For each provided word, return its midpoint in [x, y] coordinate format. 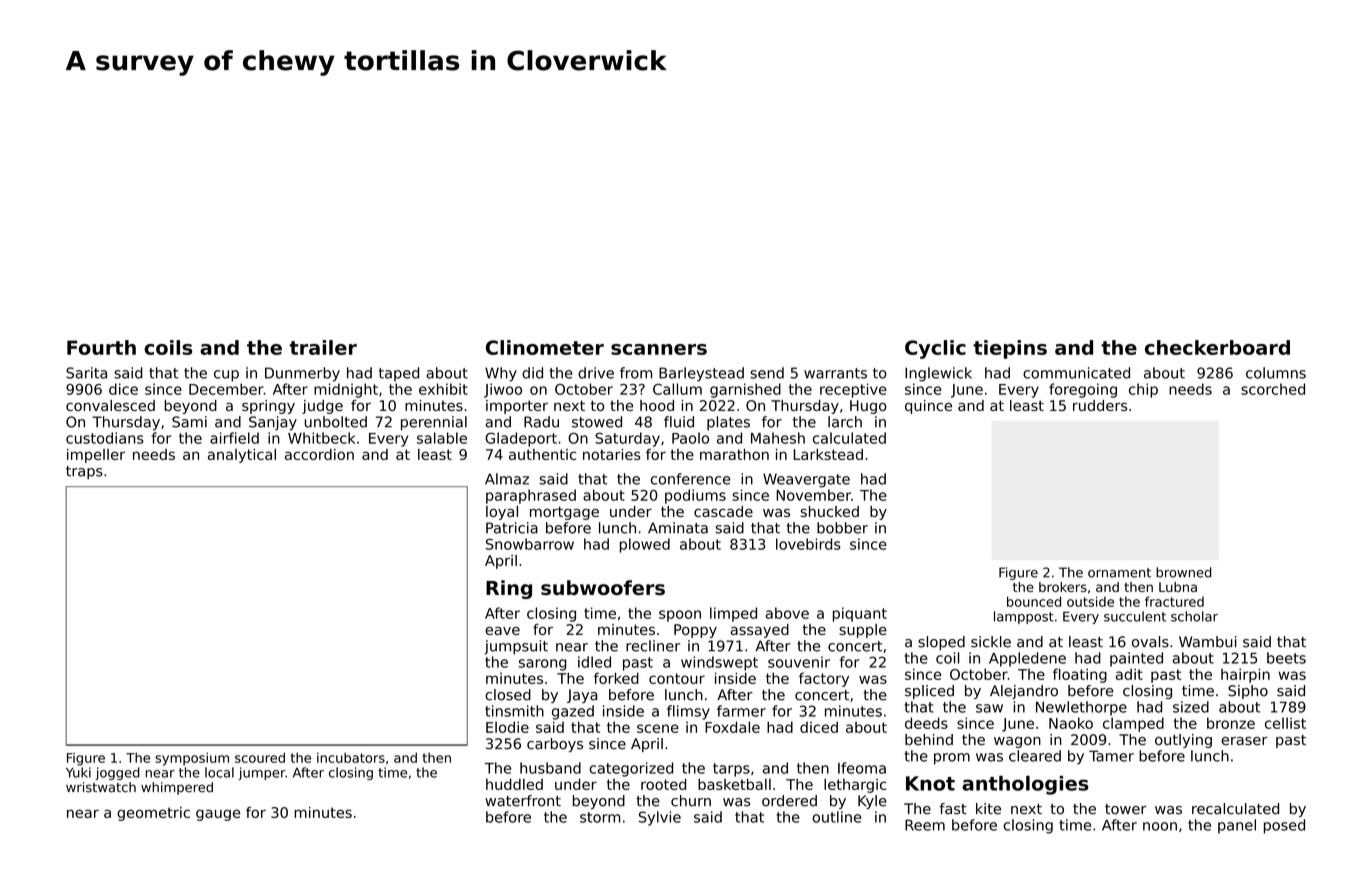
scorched [1273, 389]
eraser [1244, 741]
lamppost [1024, 617]
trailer [323, 347]
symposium [192, 759]
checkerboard [1217, 347]
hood [657, 405]
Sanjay [273, 423]
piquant [860, 614]
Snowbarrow [530, 544]
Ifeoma [862, 768]
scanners [659, 349]
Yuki [78, 772]
